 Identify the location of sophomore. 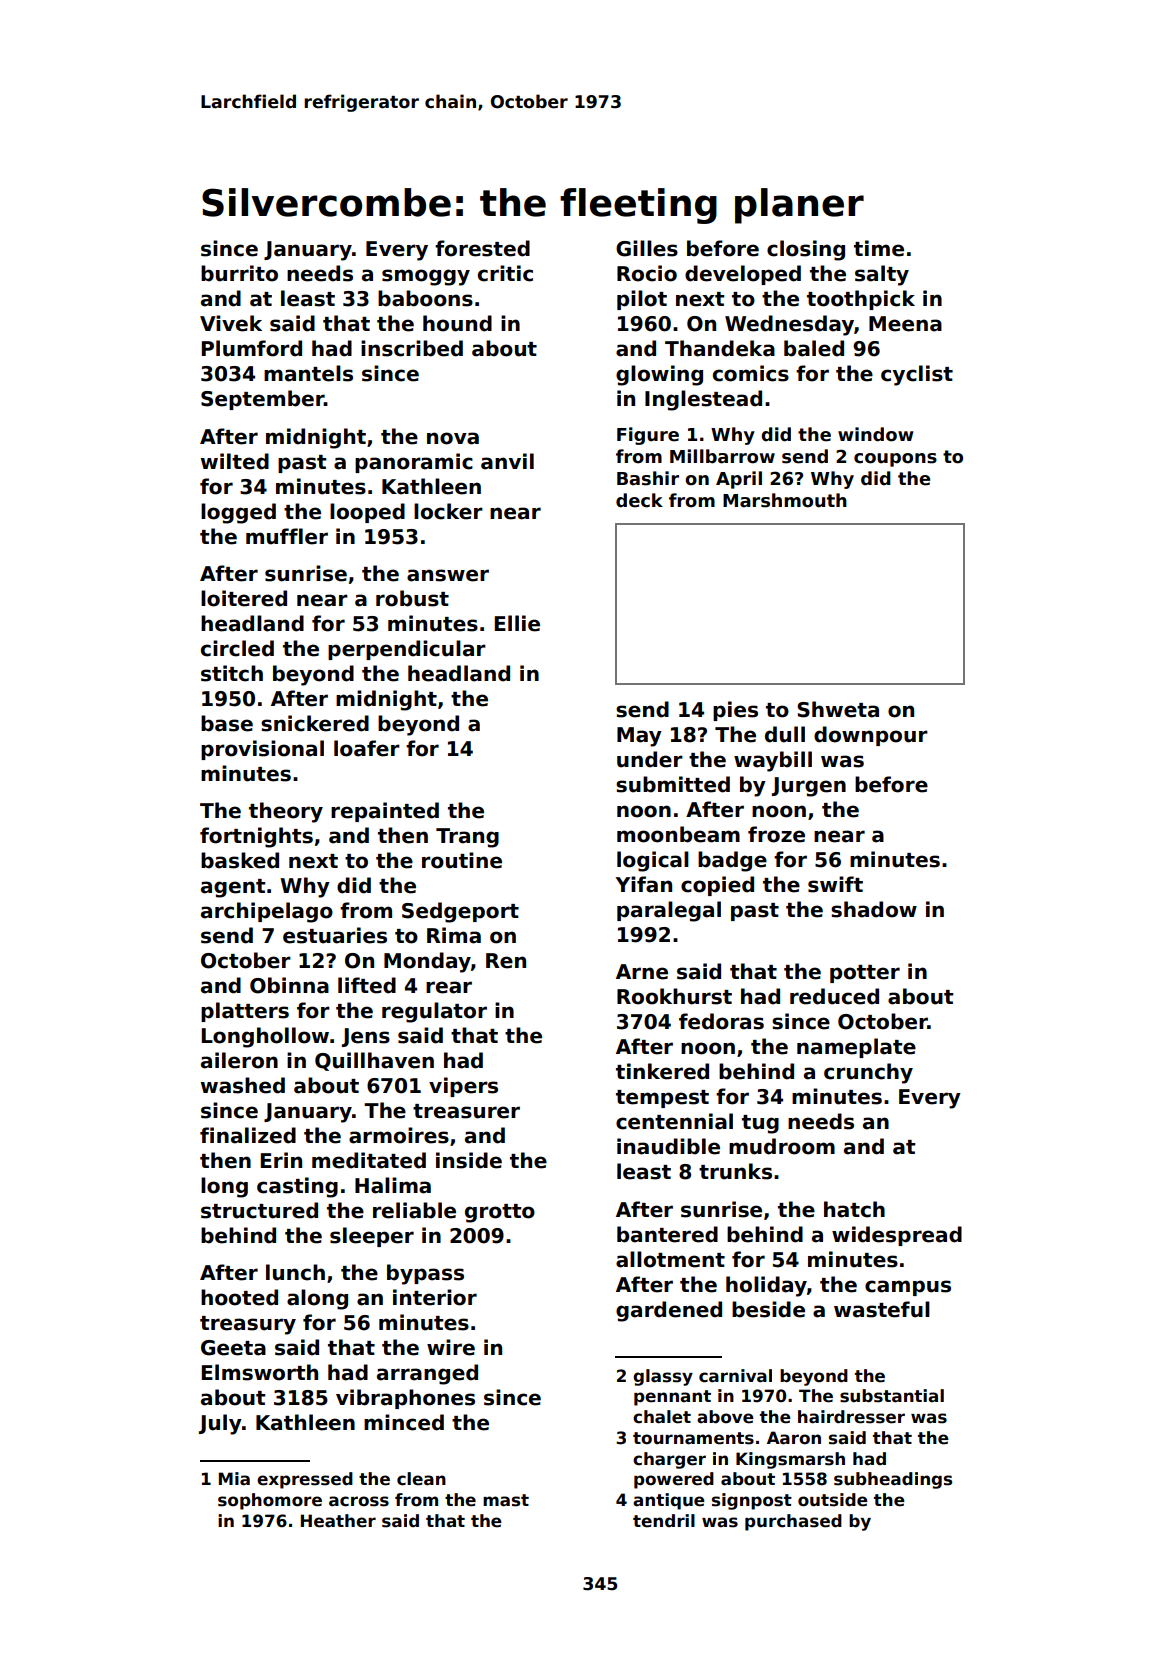
(270, 1501).
